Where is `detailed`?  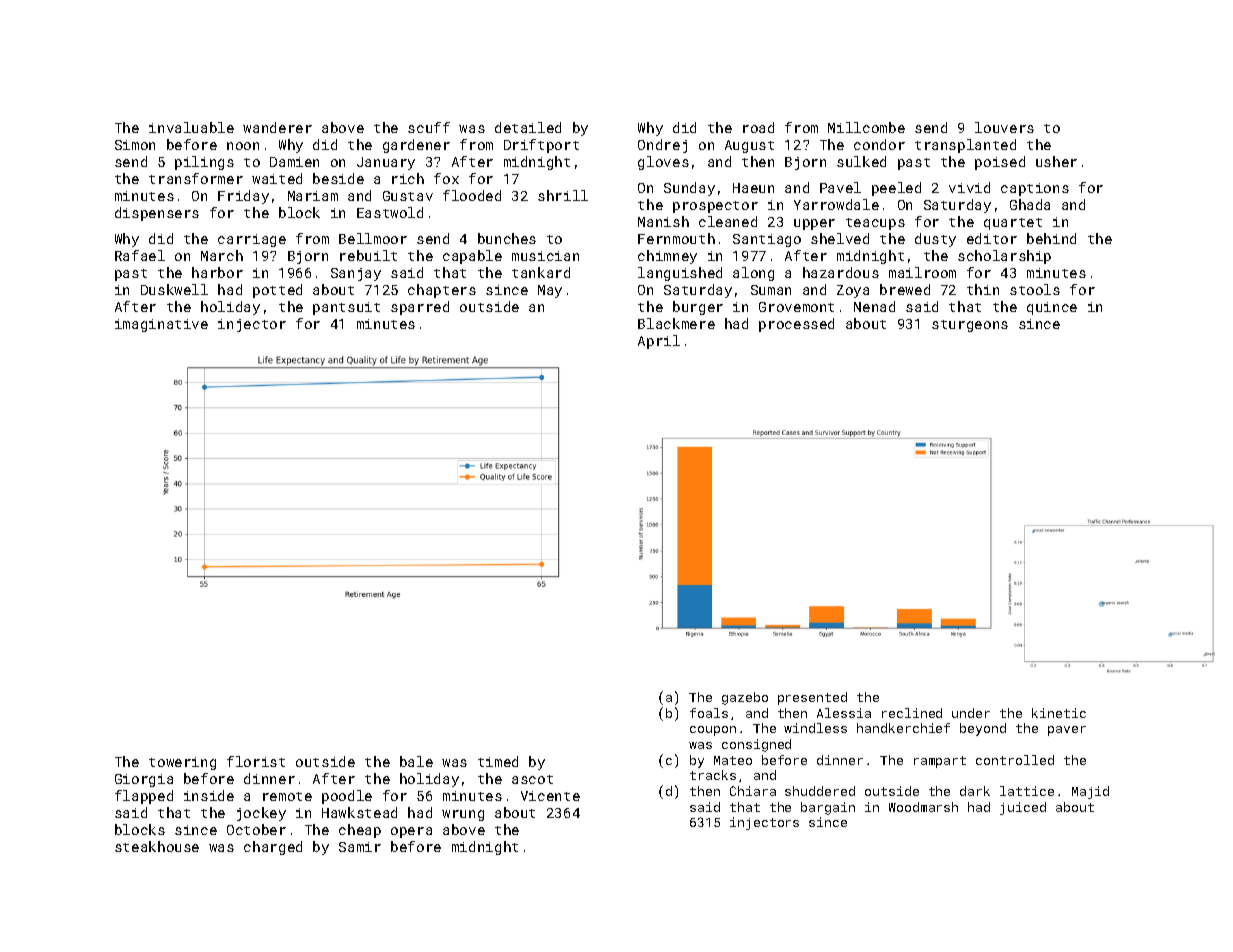 detailed is located at coordinates (528, 127).
